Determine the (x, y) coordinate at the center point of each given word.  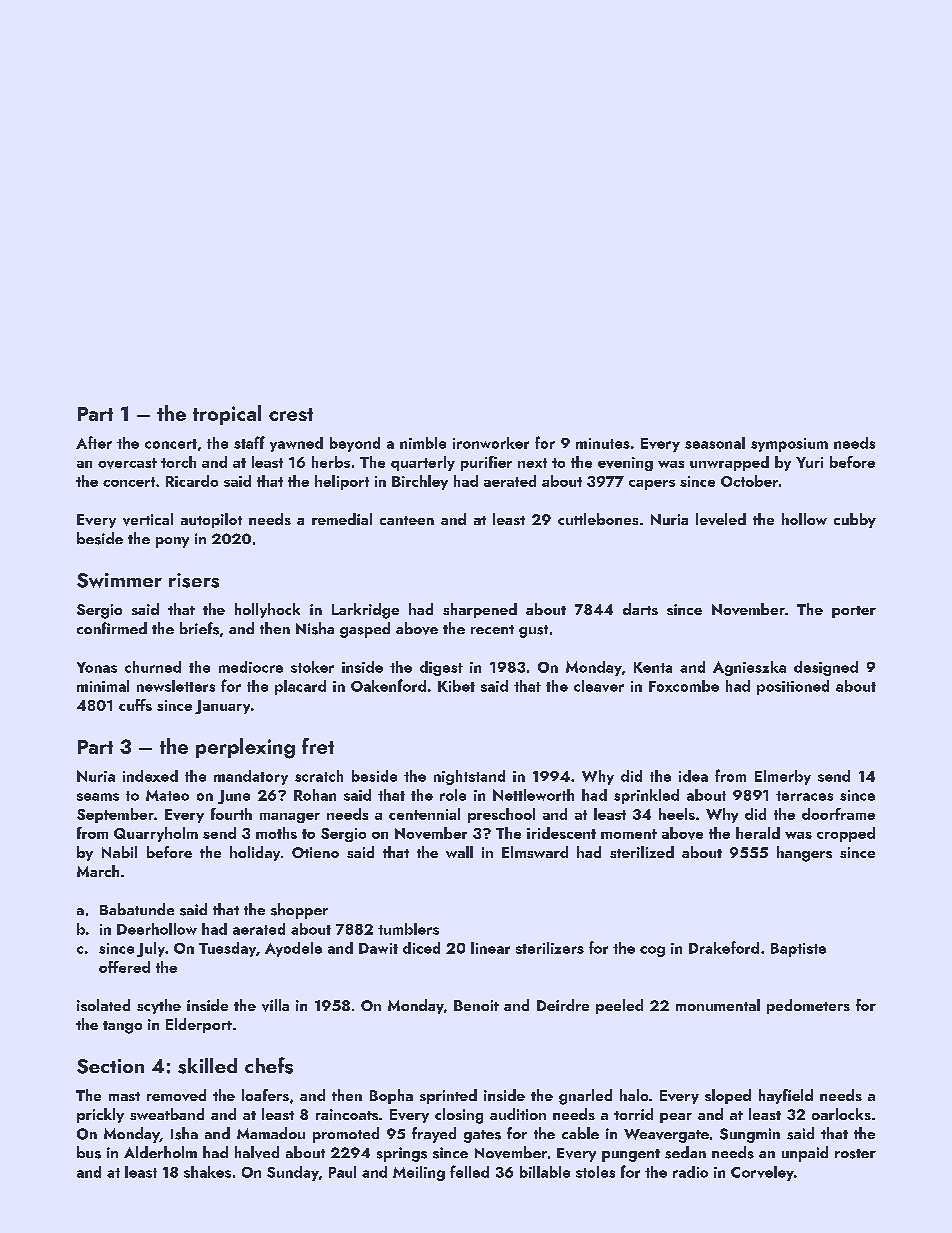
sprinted (448, 1096)
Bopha (391, 1096)
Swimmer (119, 580)
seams (98, 797)
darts (640, 609)
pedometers (808, 1006)
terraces (804, 796)
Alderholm (160, 1152)
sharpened (480, 610)
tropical (227, 415)
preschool (501, 815)
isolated (103, 1005)
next (532, 463)
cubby (855, 520)
